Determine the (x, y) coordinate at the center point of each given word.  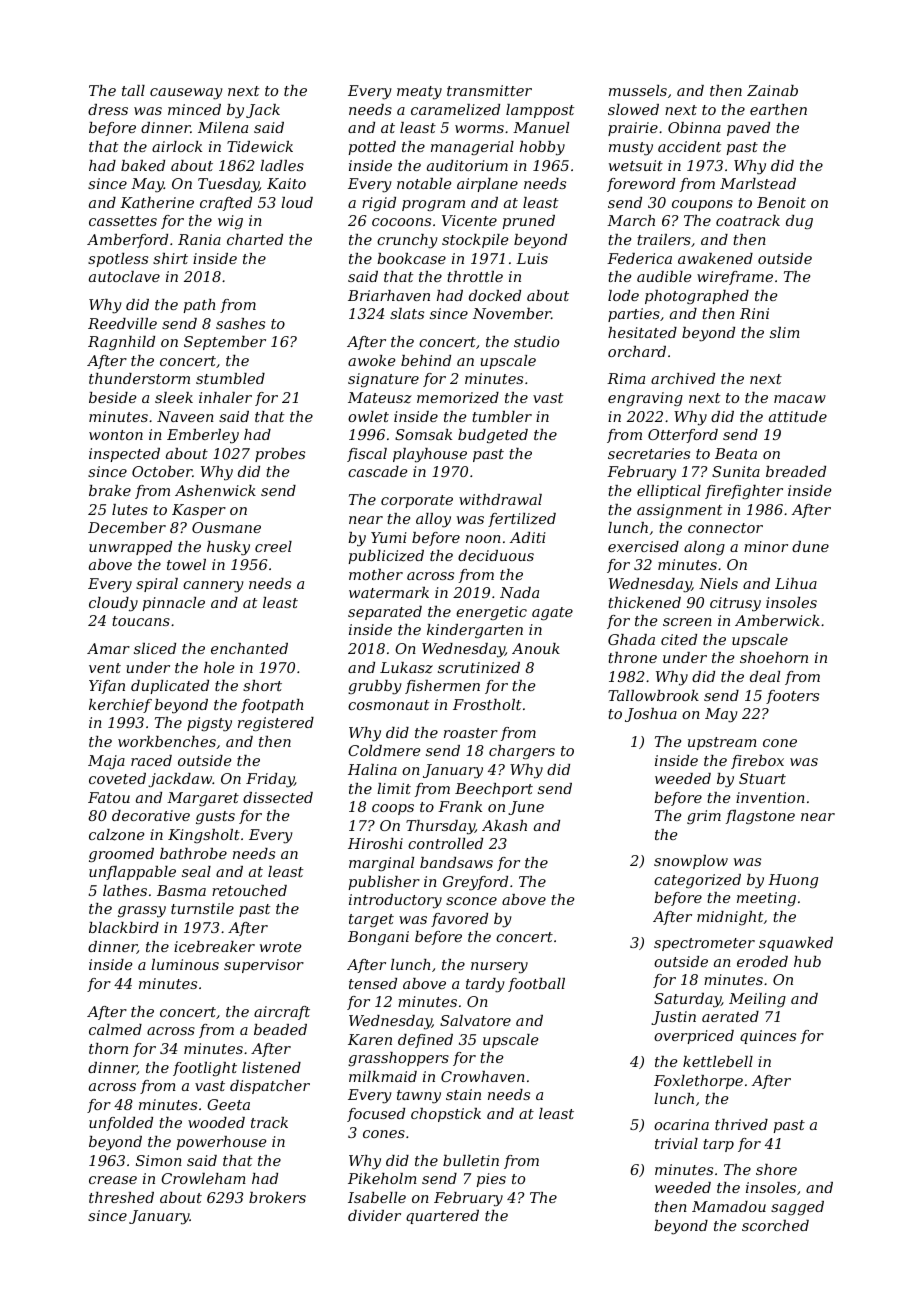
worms (479, 129)
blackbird (124, 927)
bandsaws (456, 862)
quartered (442, 1217)
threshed (121, 1197)
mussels (638, 90)
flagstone (760, 817)
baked (143, 165)
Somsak (423, 434)
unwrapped (130, 548)
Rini (754, 313)
